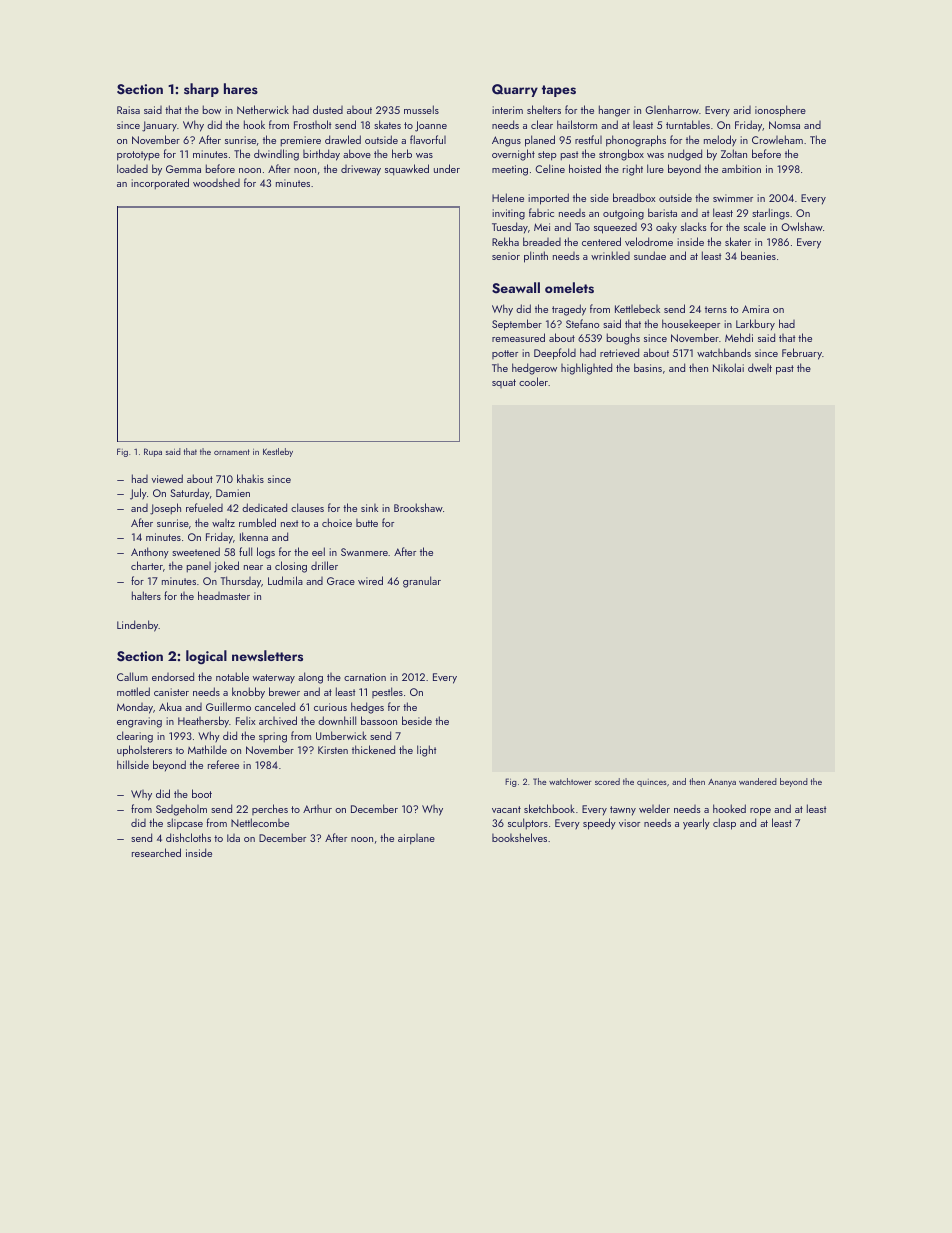 This screenshot has width=952, height=1233. What do you see at coordinates (379, 720) in the screenshot?
I see `bassoon` at bounding box center [379, 720].
